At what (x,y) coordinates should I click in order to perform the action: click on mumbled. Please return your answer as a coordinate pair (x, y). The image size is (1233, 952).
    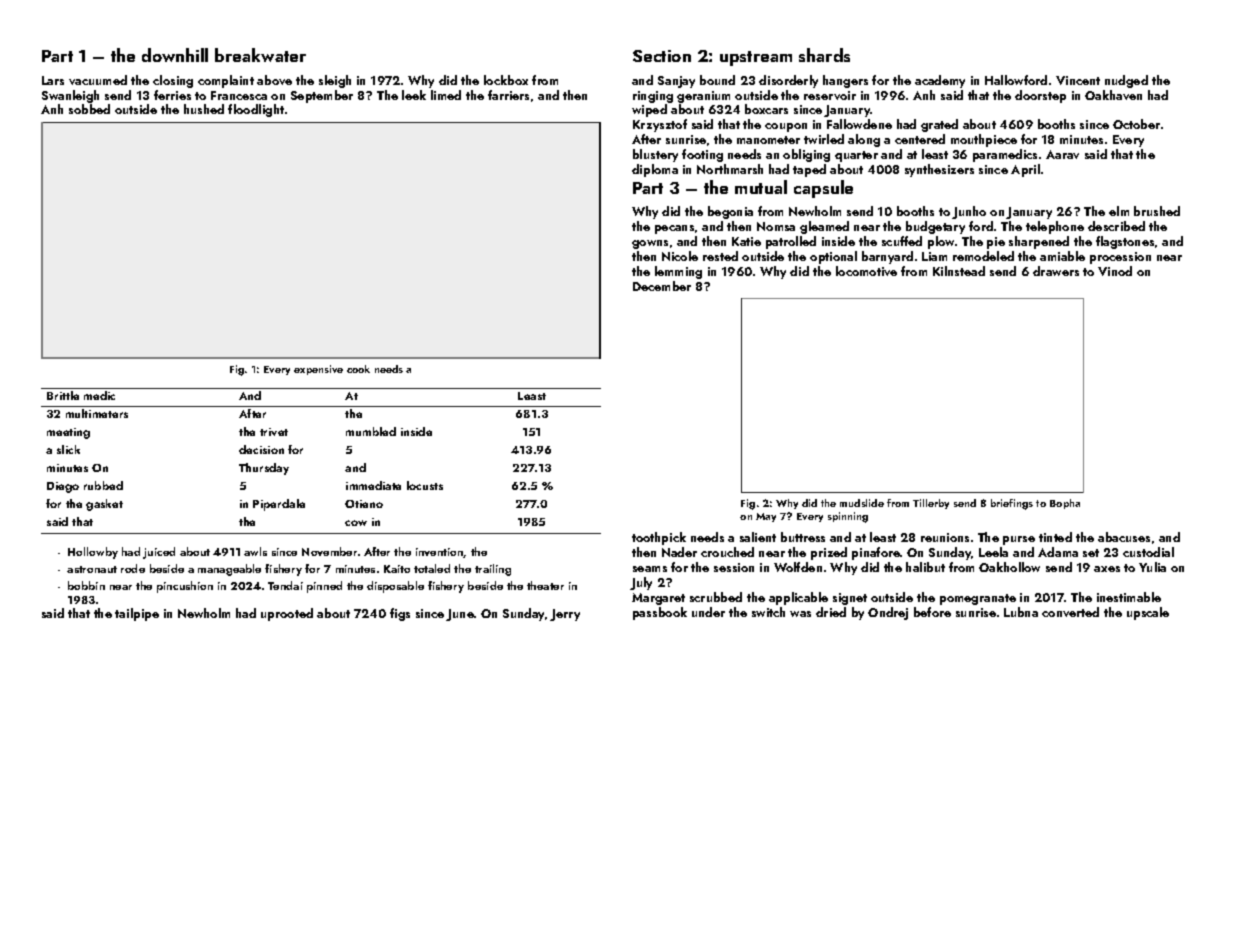
    Looking at the image, I should click on (371, 431).
